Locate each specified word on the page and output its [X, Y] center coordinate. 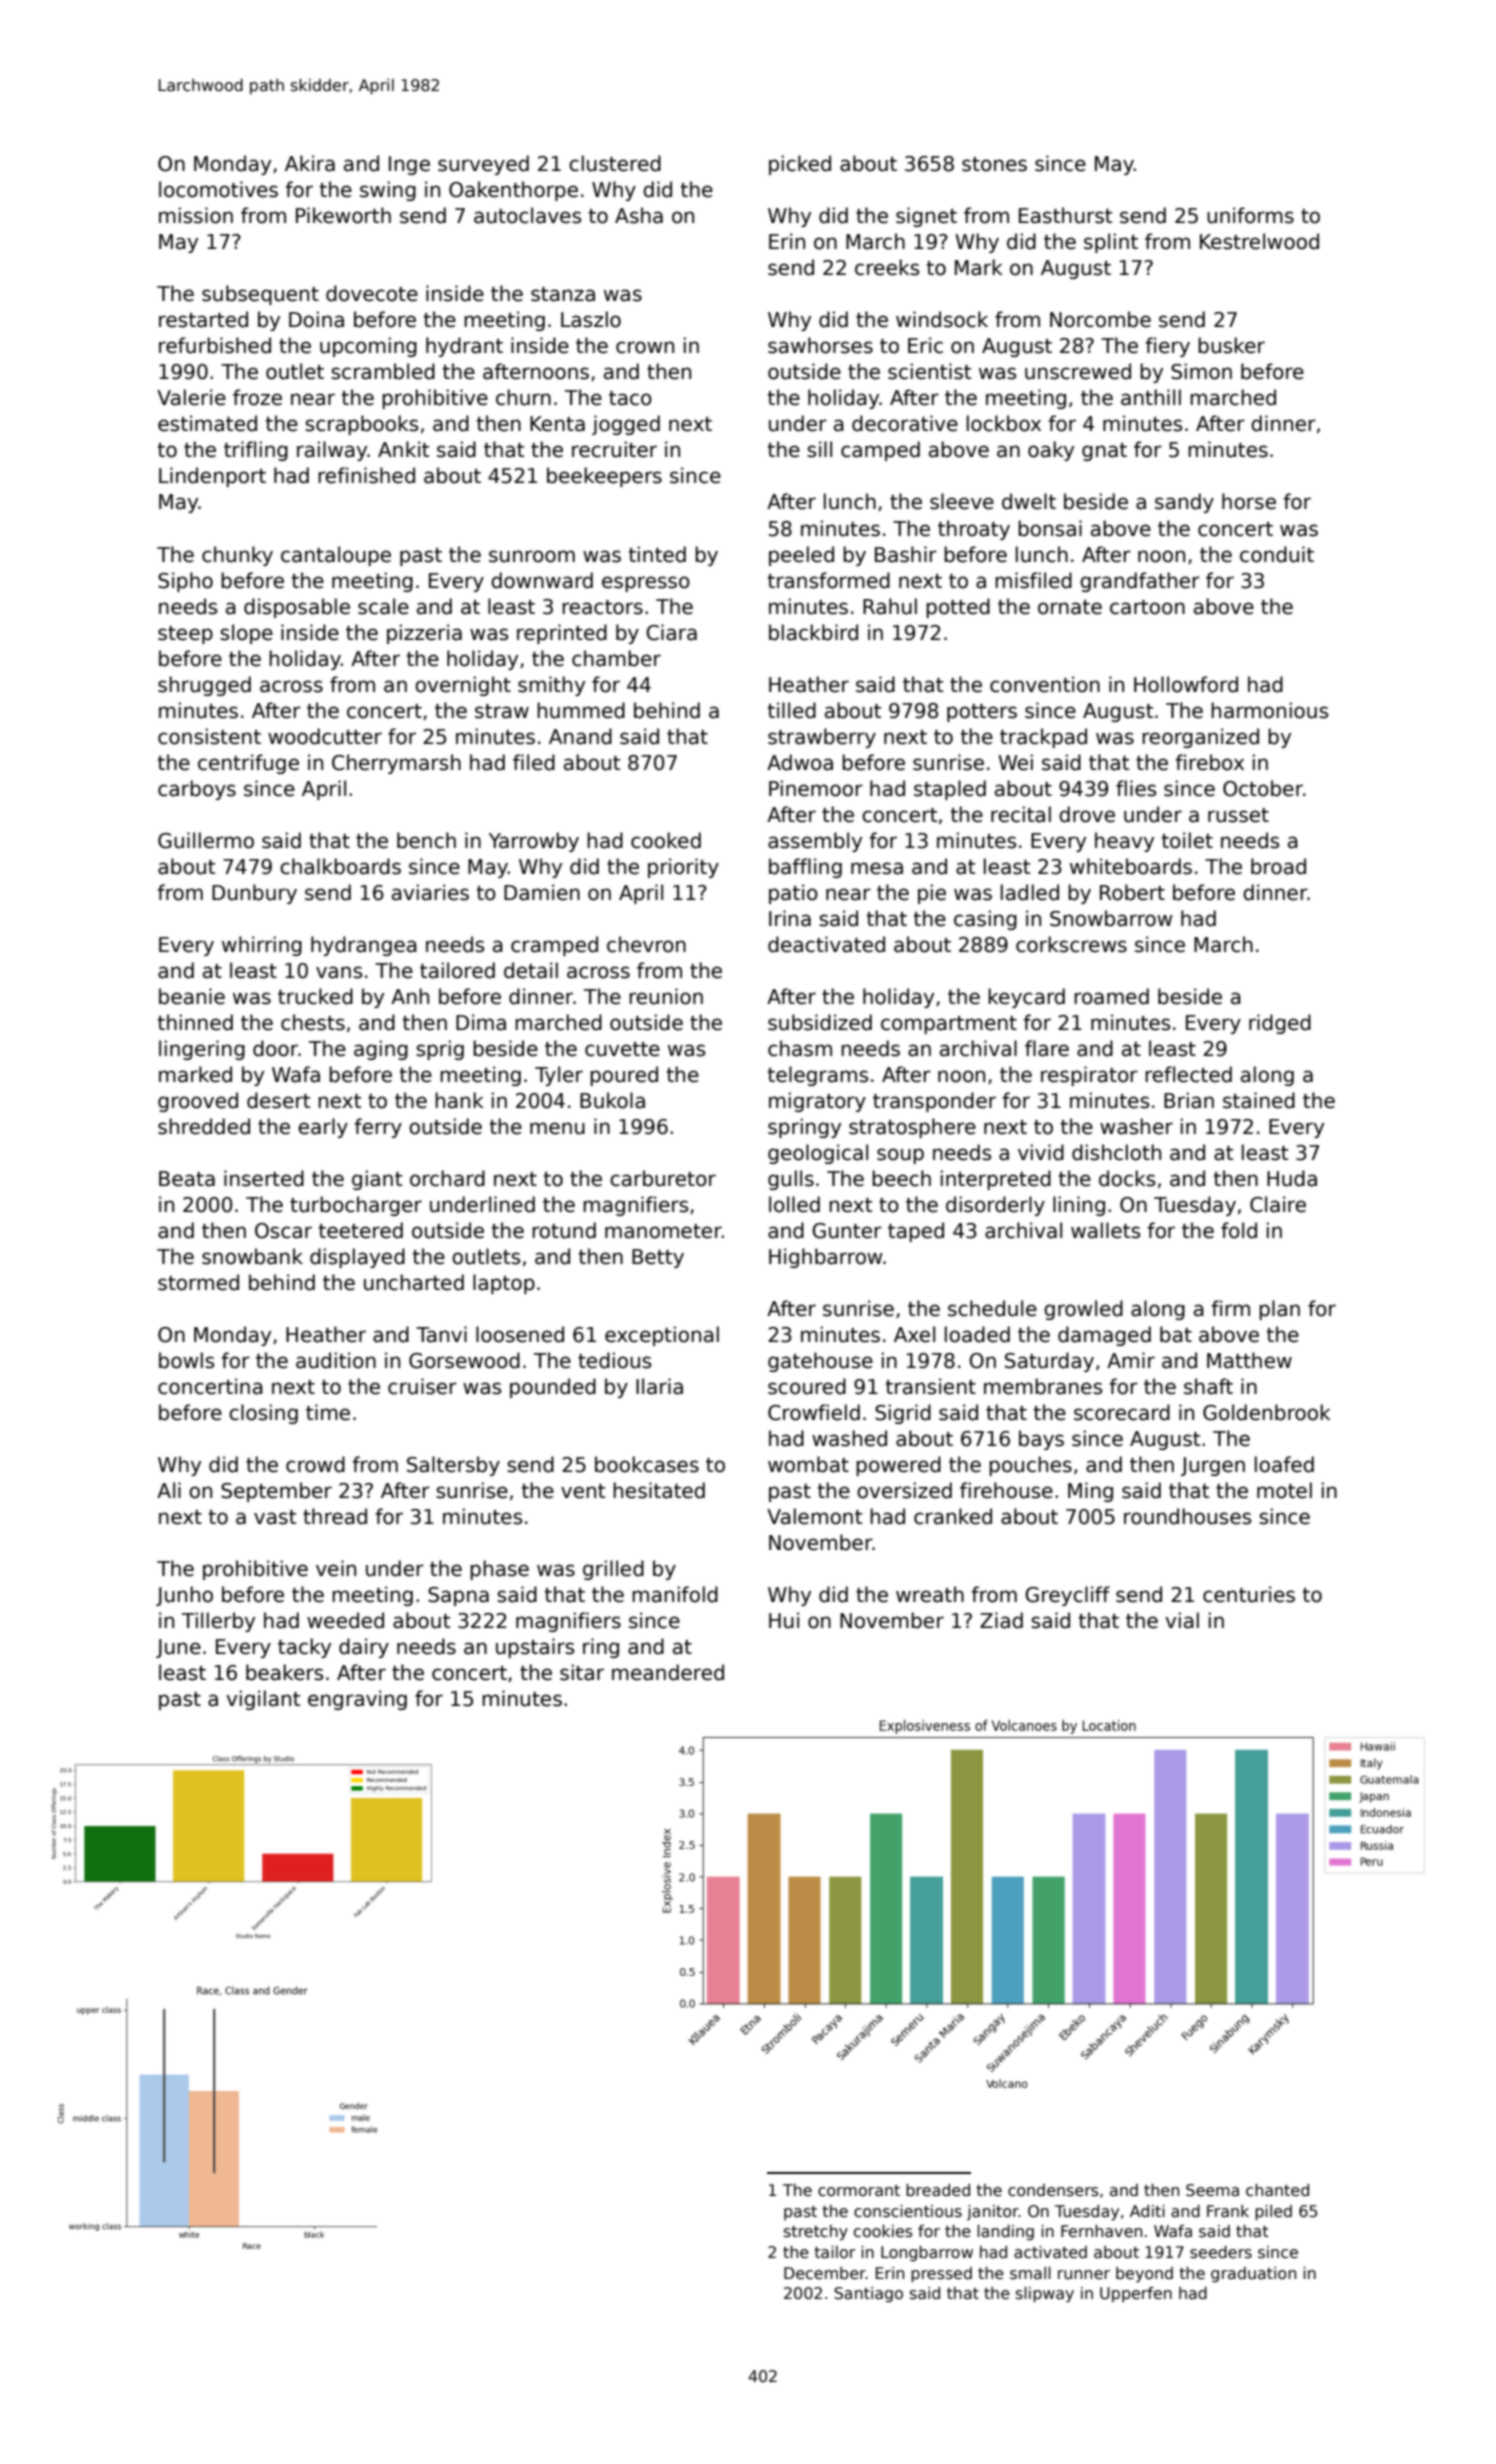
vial [1182, 1620]
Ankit [403, 449]
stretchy [816, 2232]
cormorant [859, 2191]
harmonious [1269, 710]
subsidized [820, 1022]
